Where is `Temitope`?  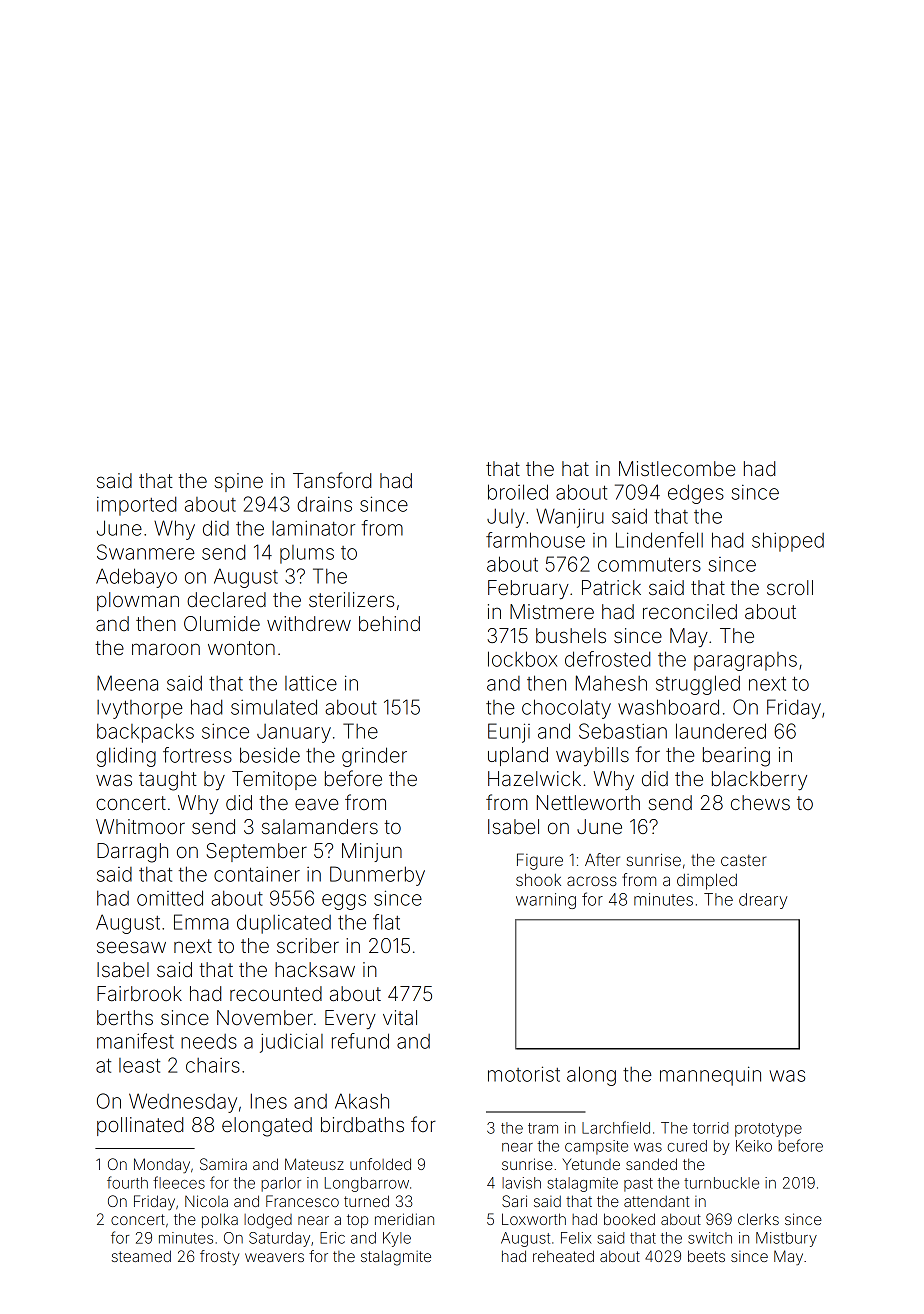
Temitope is located at coordinates (274, 780).
